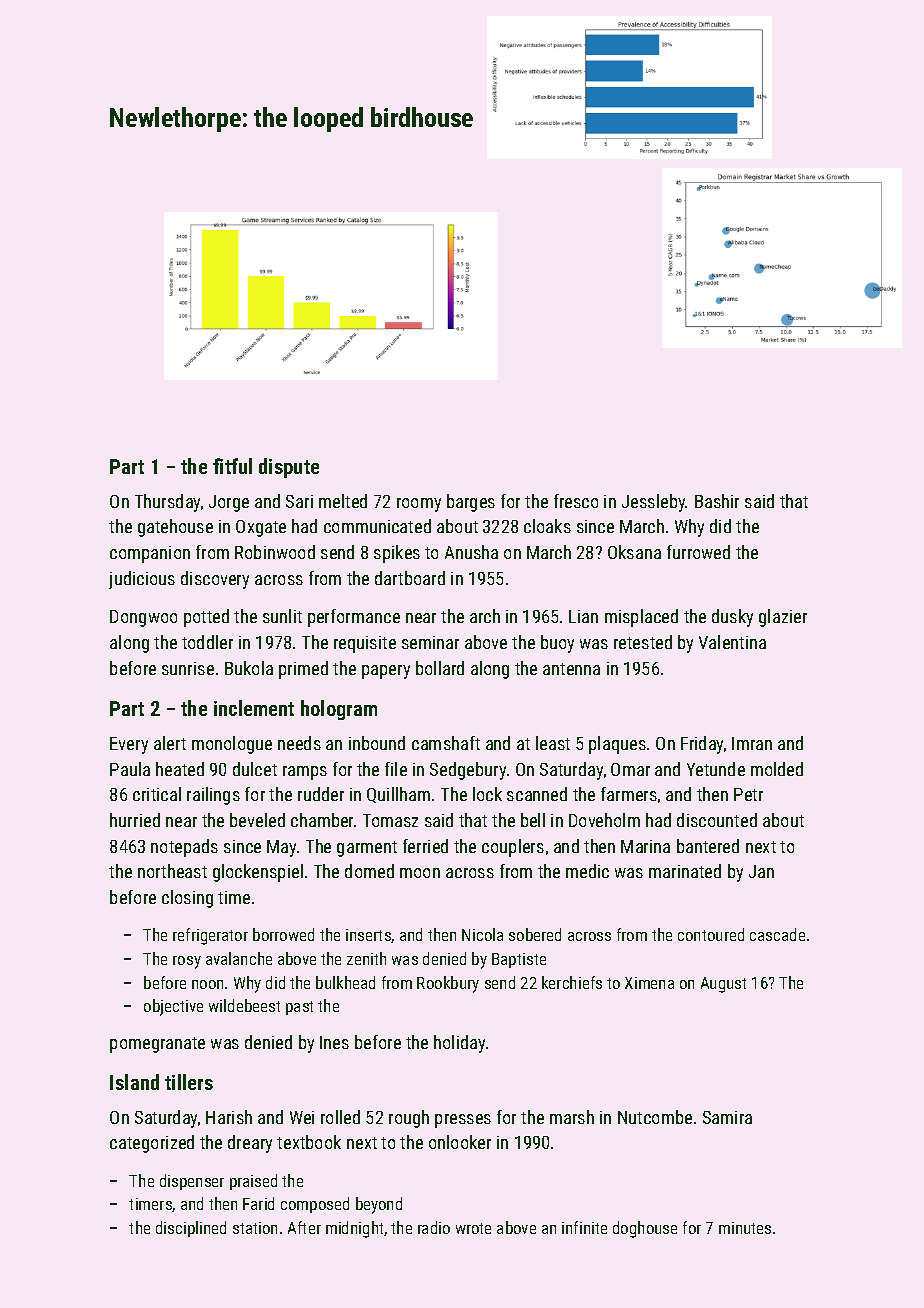 This document has height=1308, width=924. What do you see at coordinates (748, 794) in the document?
I see `Petr` at bounding box center [748, 794].
